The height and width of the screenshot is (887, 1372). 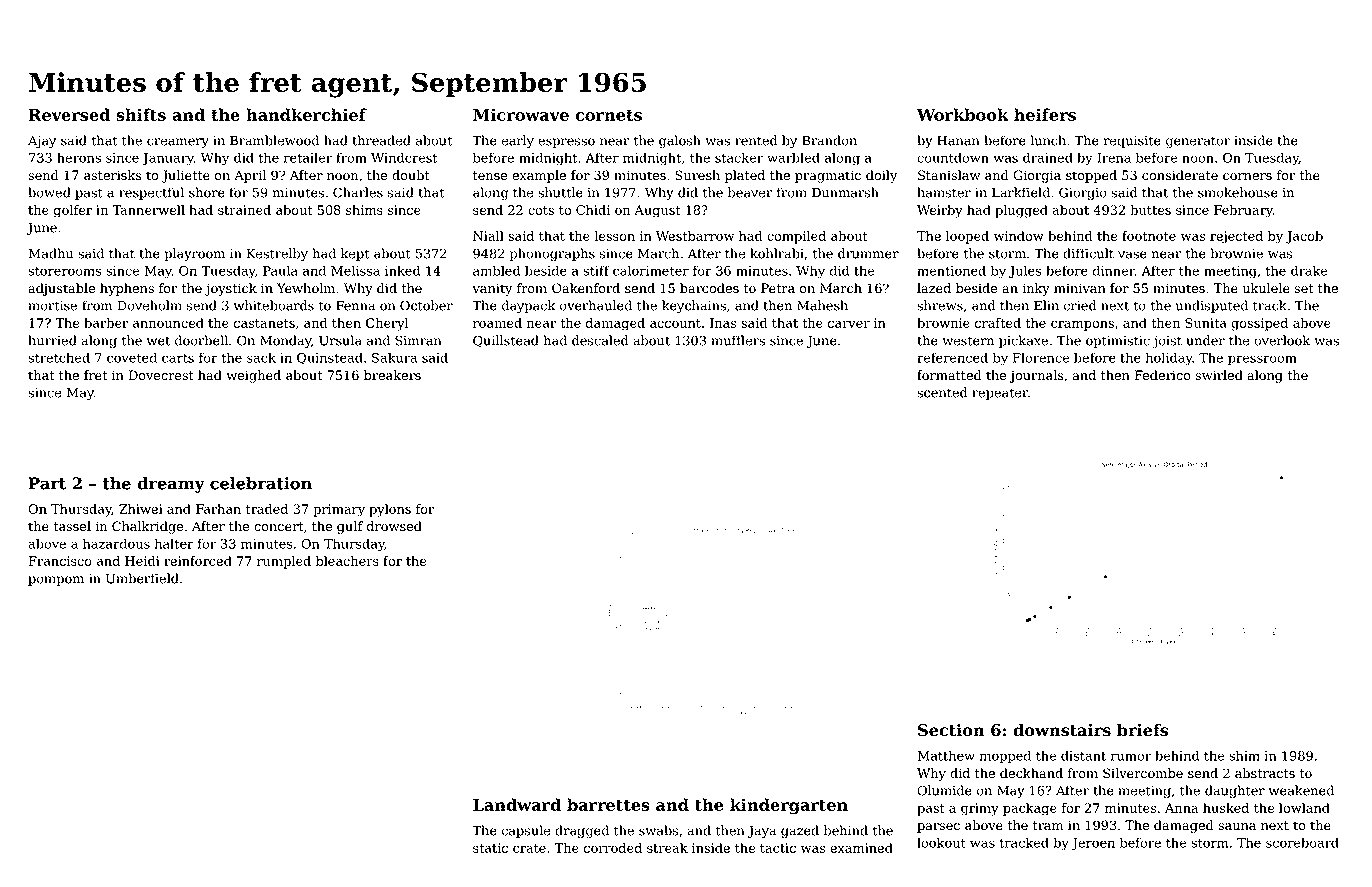 I want to click on static, so click(x=490, y=848).
